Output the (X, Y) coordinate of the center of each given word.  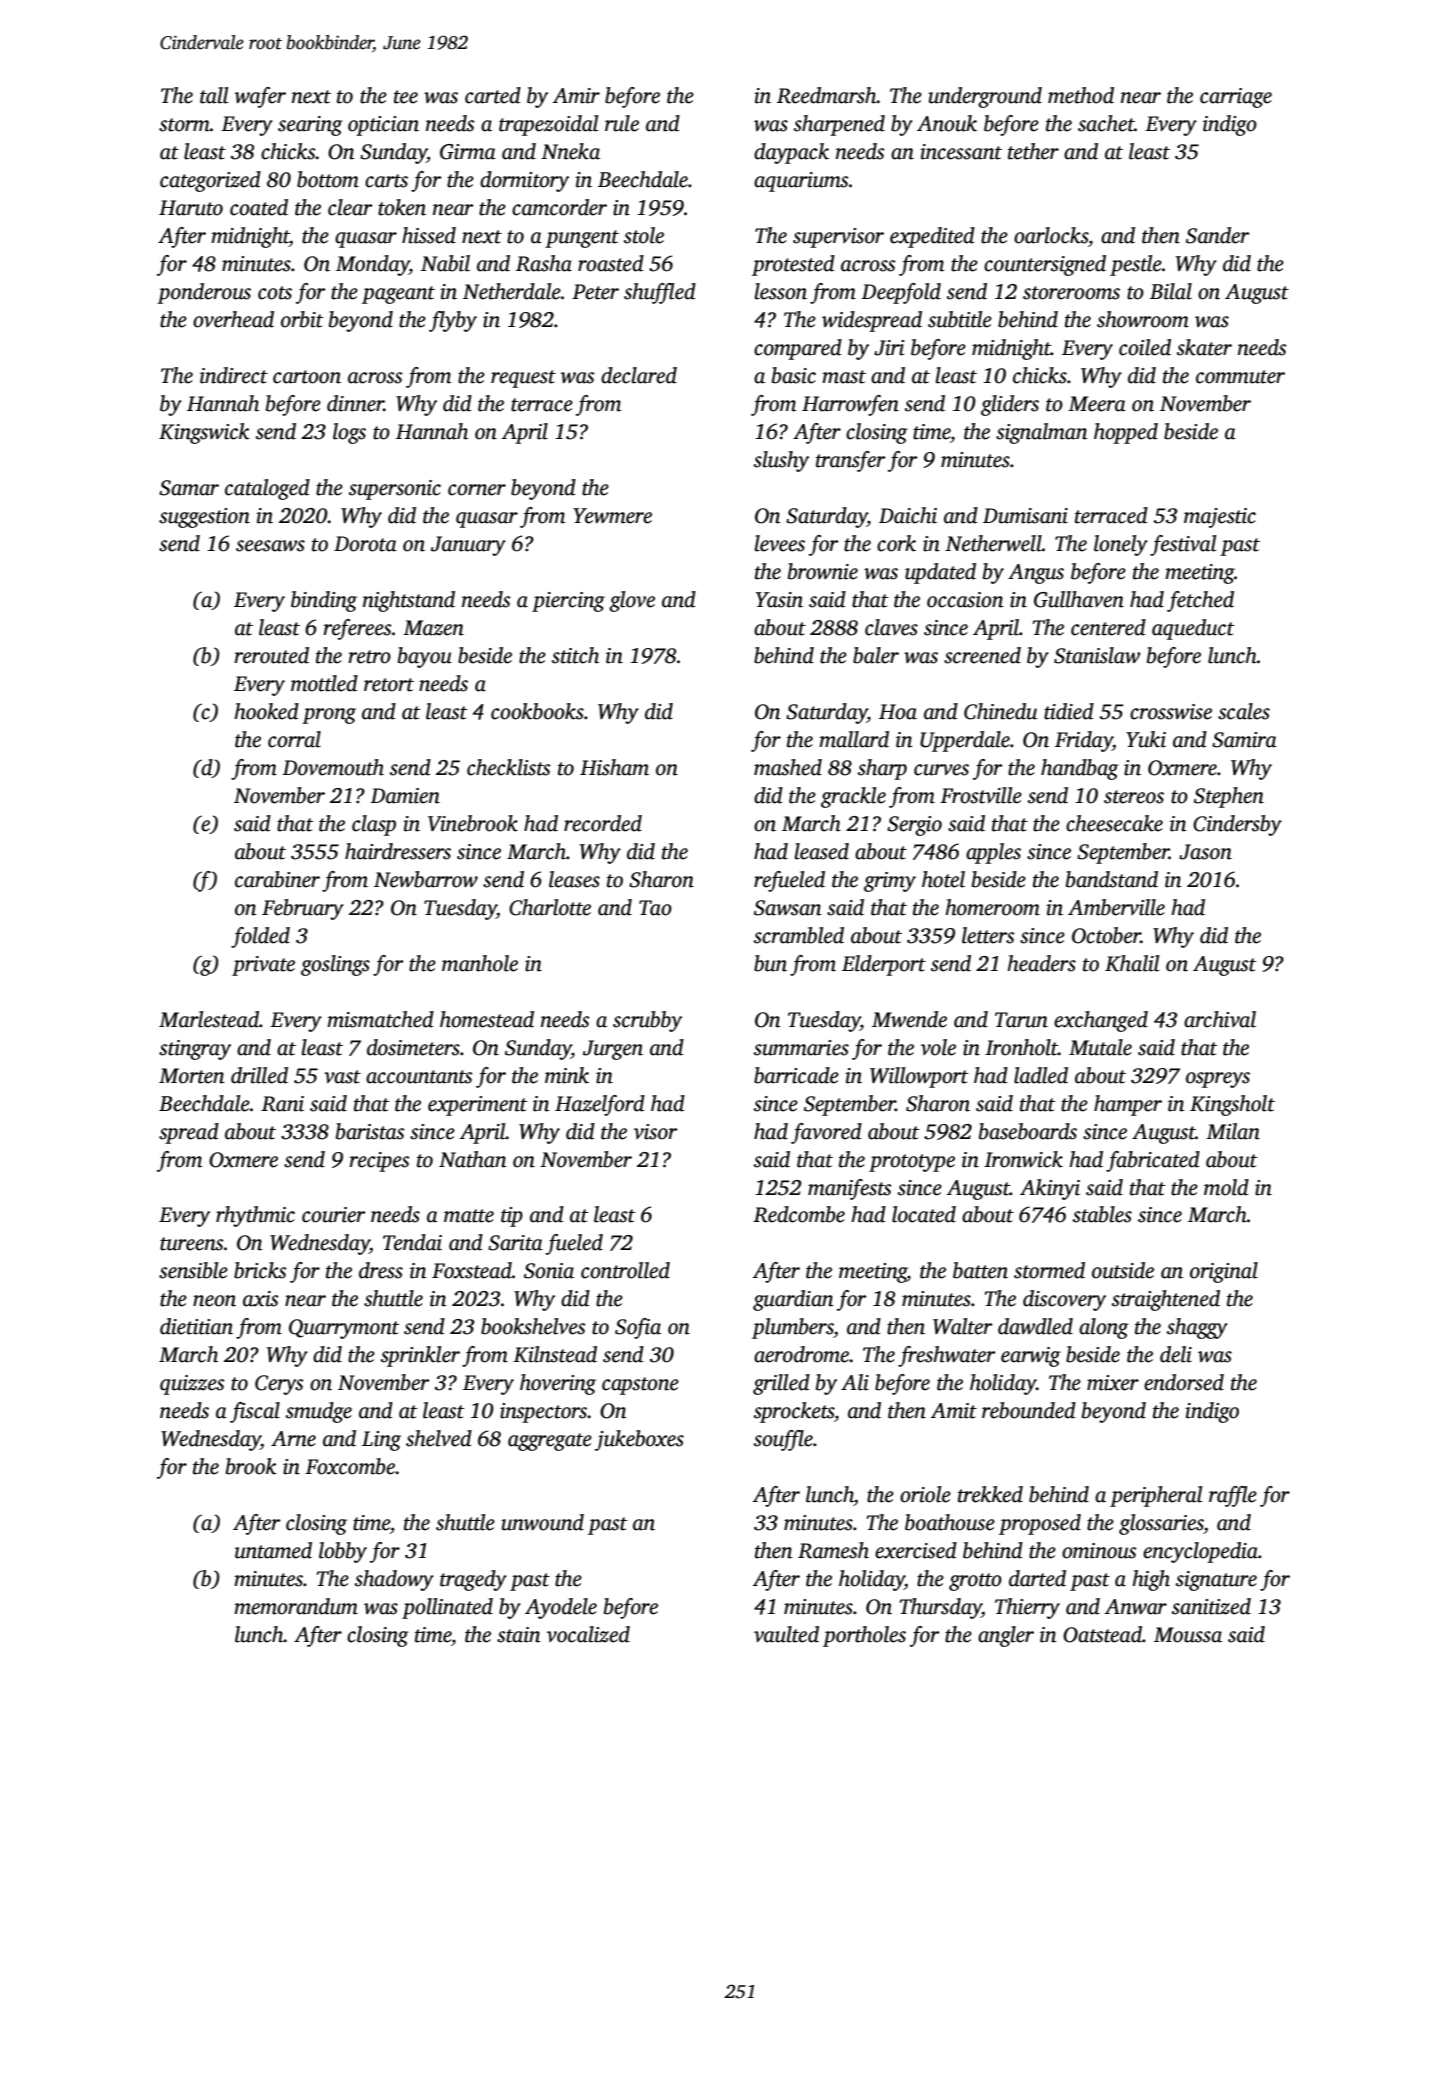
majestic (1220, 518)
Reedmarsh (827, 95)
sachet (1106, 123)
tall (214, 95)
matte (469, 1216)
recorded (603, 823)
